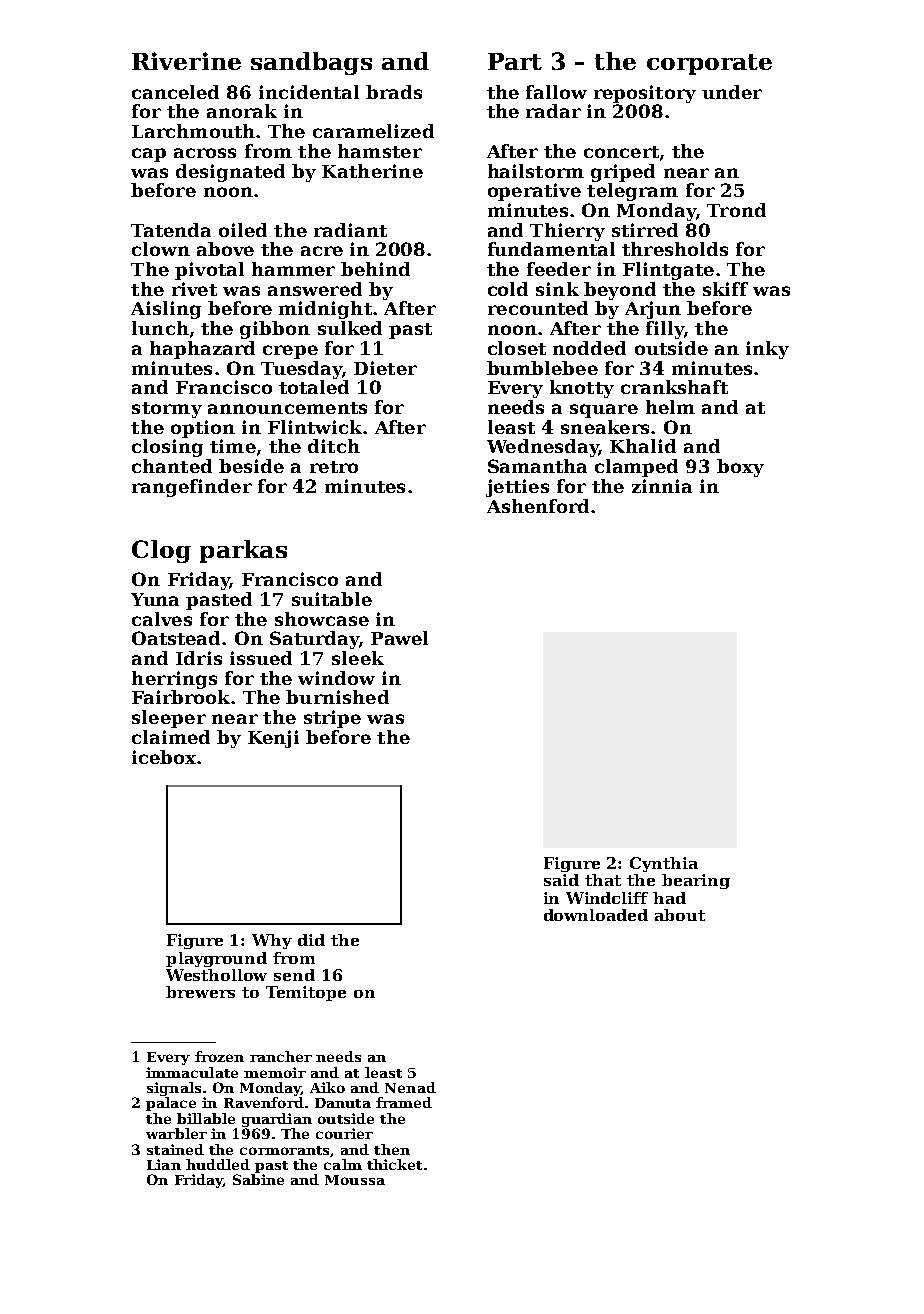 The width and height of the screenshot is (924, 1314). I want to click on icebox, so click(164, 757).
